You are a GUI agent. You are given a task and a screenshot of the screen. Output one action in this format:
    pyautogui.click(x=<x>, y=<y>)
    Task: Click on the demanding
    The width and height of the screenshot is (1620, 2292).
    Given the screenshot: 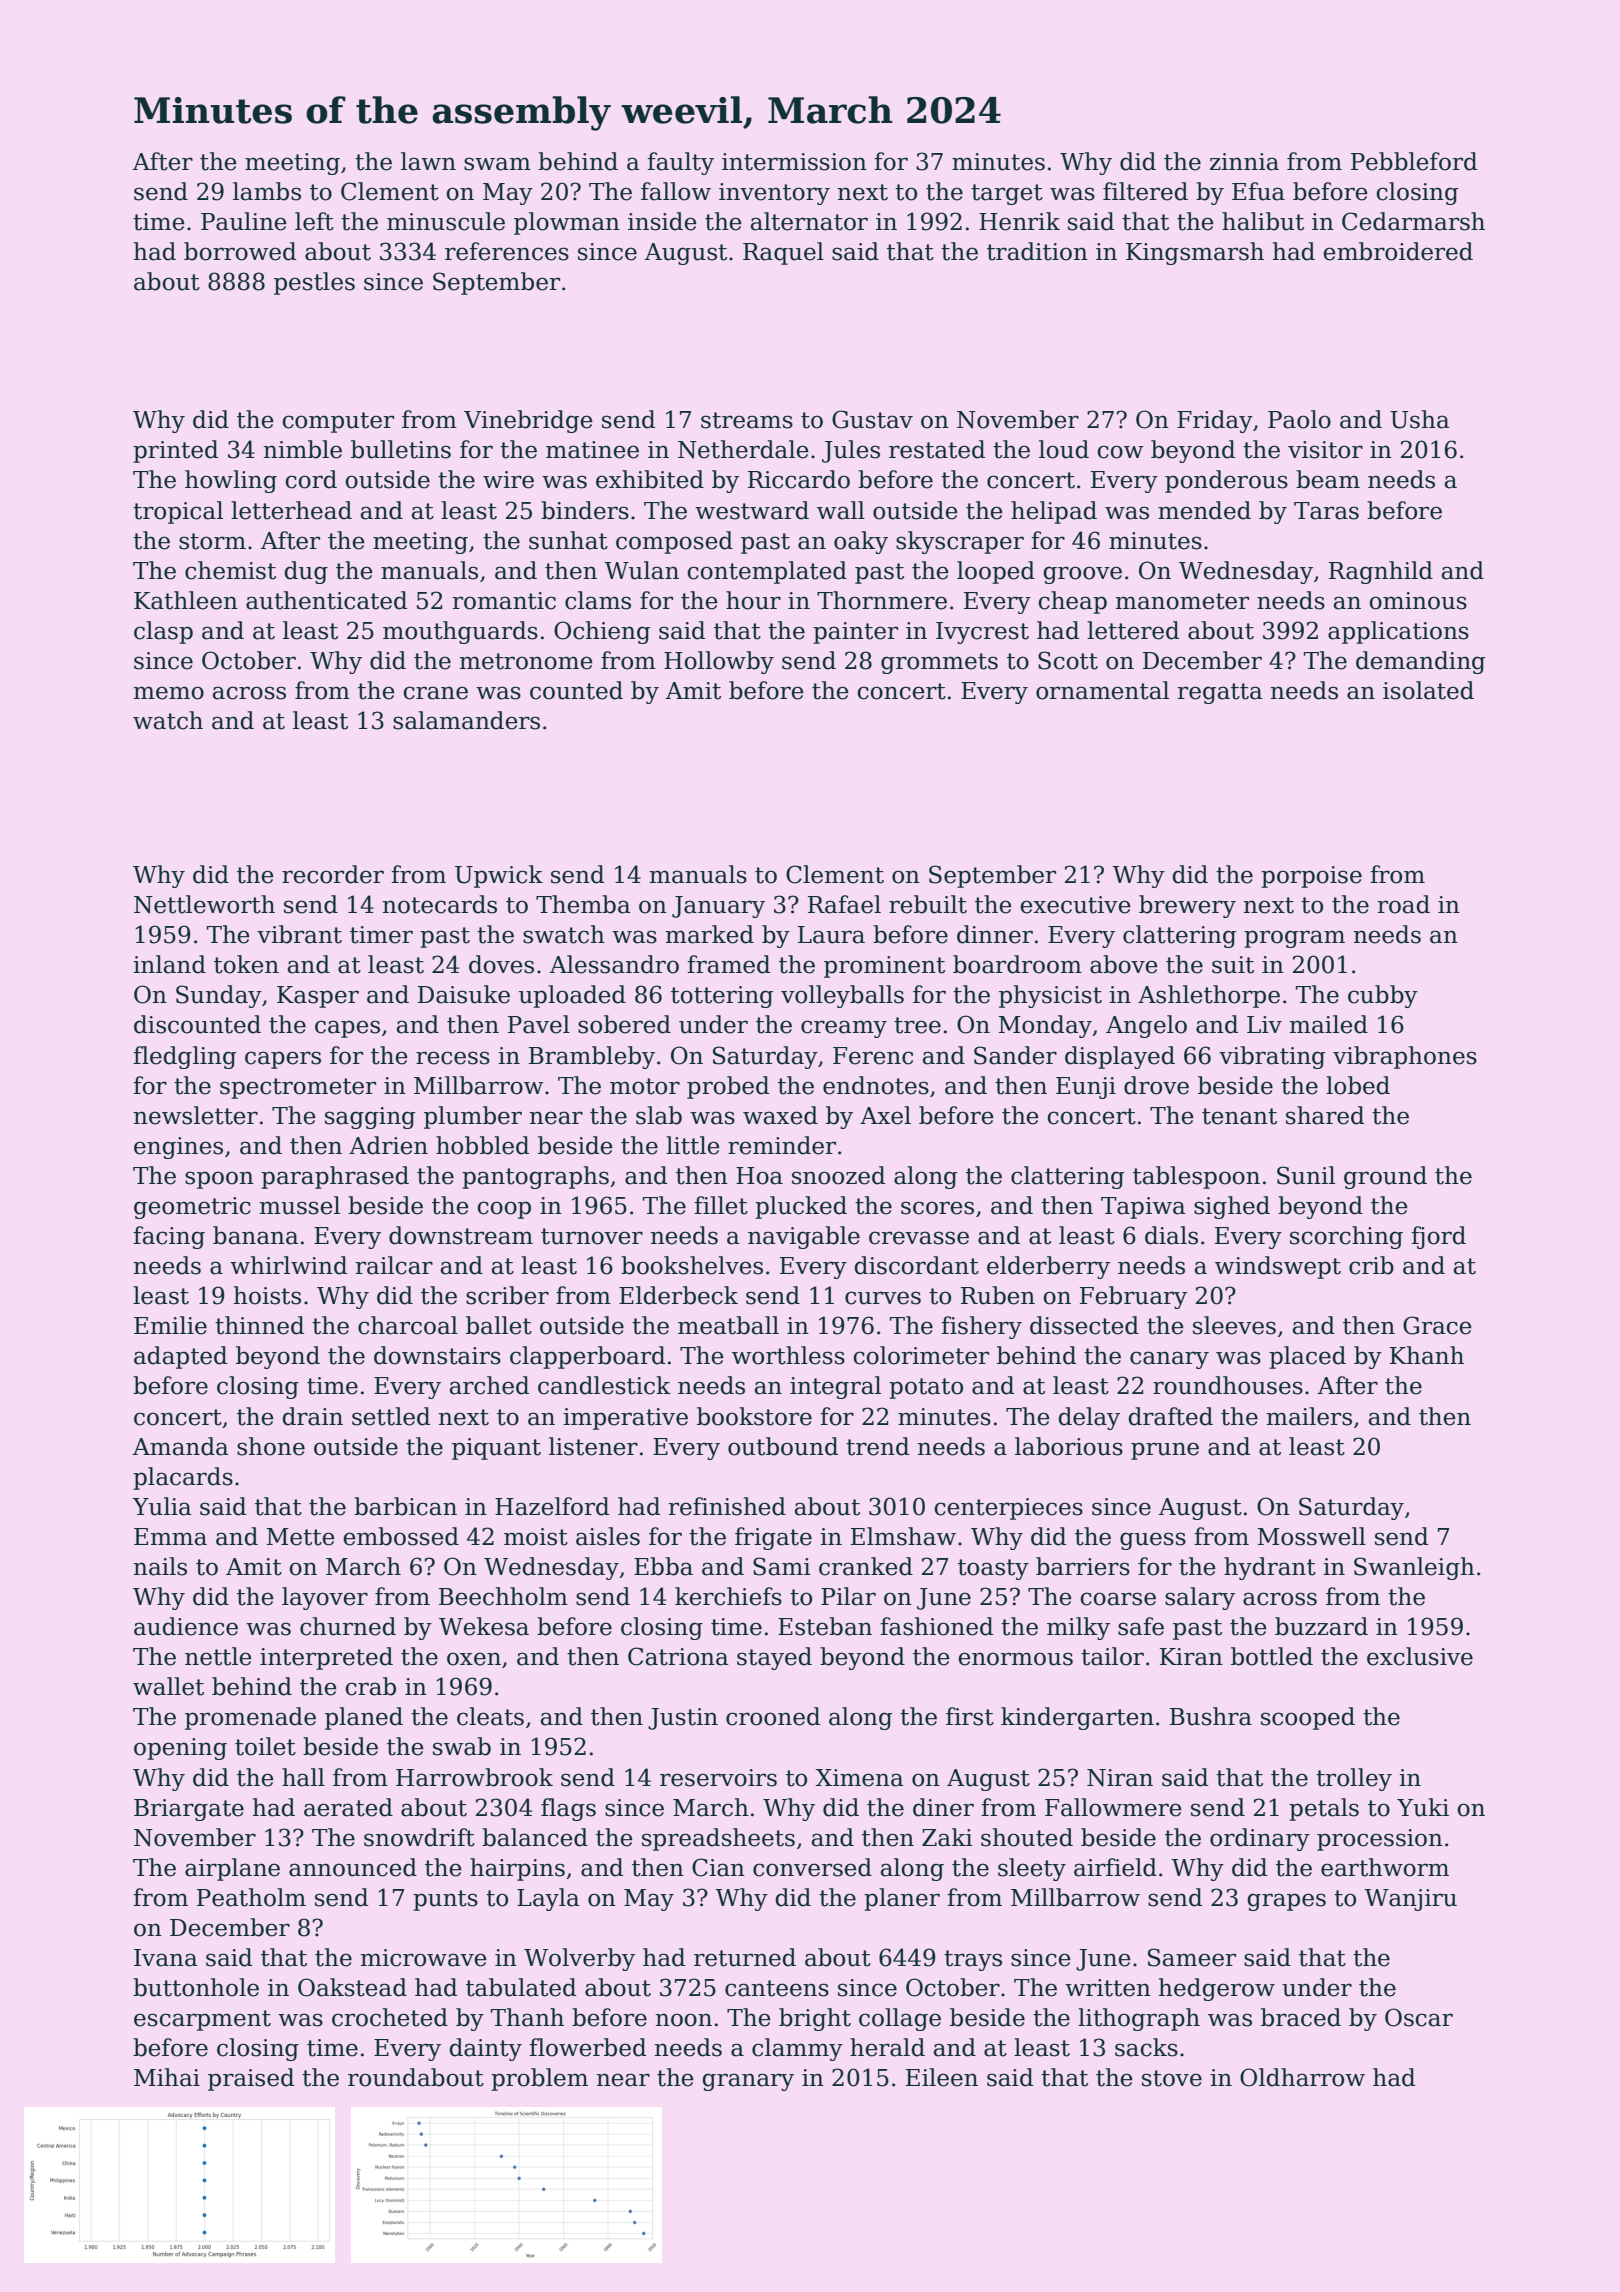 What is the action you would take?
    pyautogui.click(x=1420, y=662)
